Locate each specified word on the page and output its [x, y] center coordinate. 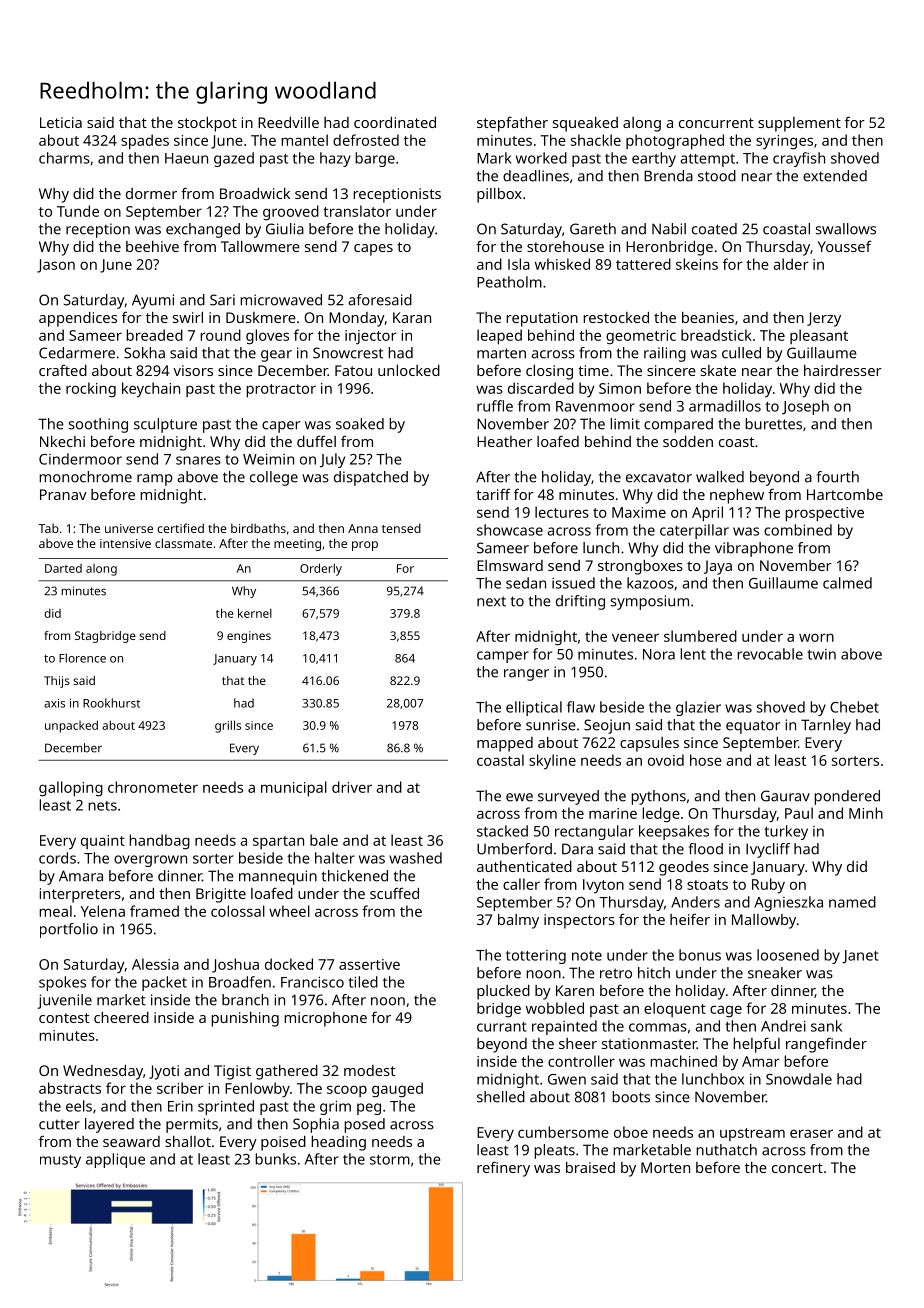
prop [365, 546]
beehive [152, 246]
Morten [665, 1167]
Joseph [805, 407]
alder [791, 264]
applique [115, 1160]
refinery [503, 1169]
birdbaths [258, 528]
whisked [562, 264]
